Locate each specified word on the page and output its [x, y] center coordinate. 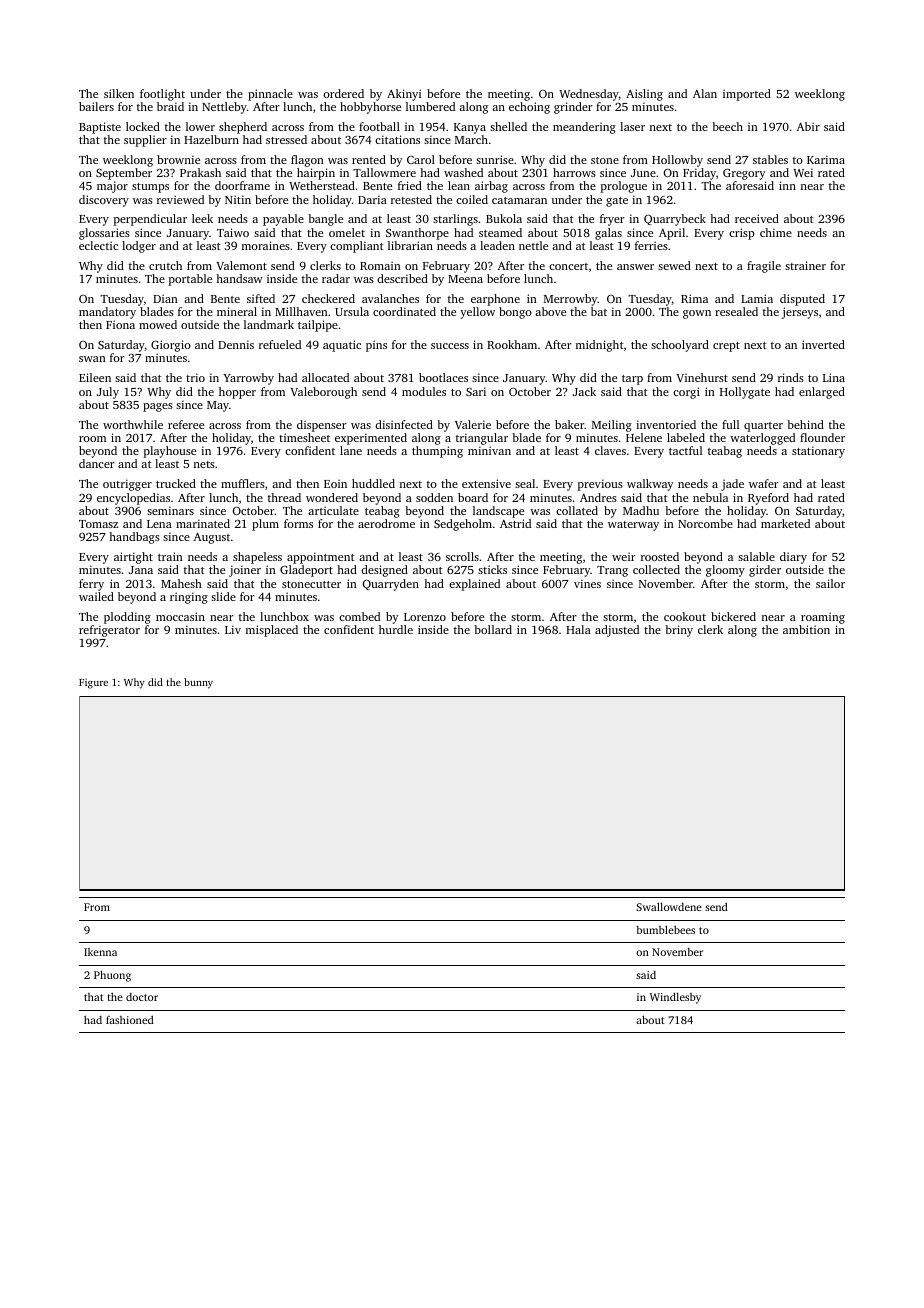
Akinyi [404, 95]
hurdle [396, 629]
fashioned [130, 1019]
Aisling [644, 95]
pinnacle [270, 95]
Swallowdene [669, 906]
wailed [96, 596]
